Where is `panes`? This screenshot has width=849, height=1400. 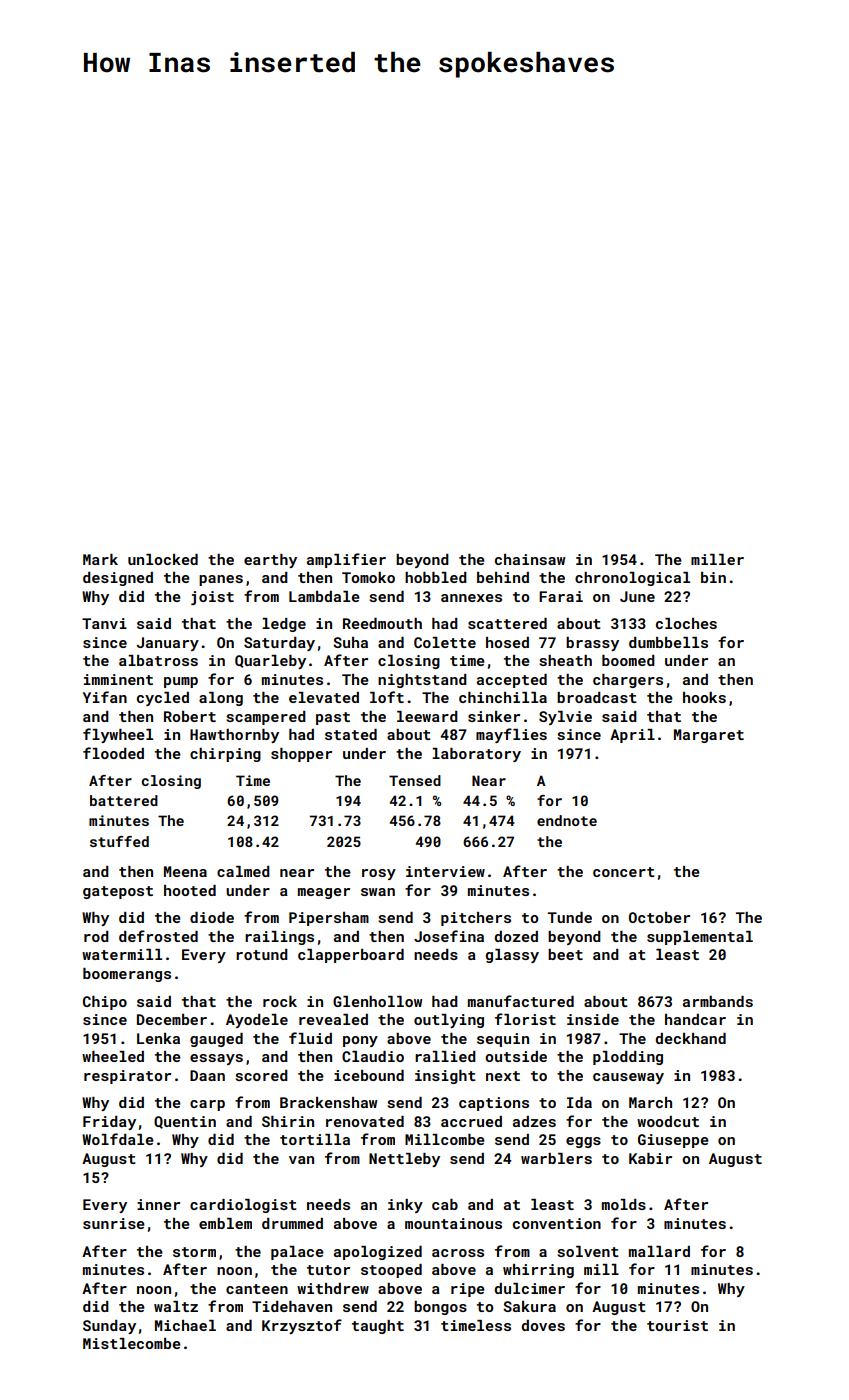 panes is located at coordinates (221, 580).
